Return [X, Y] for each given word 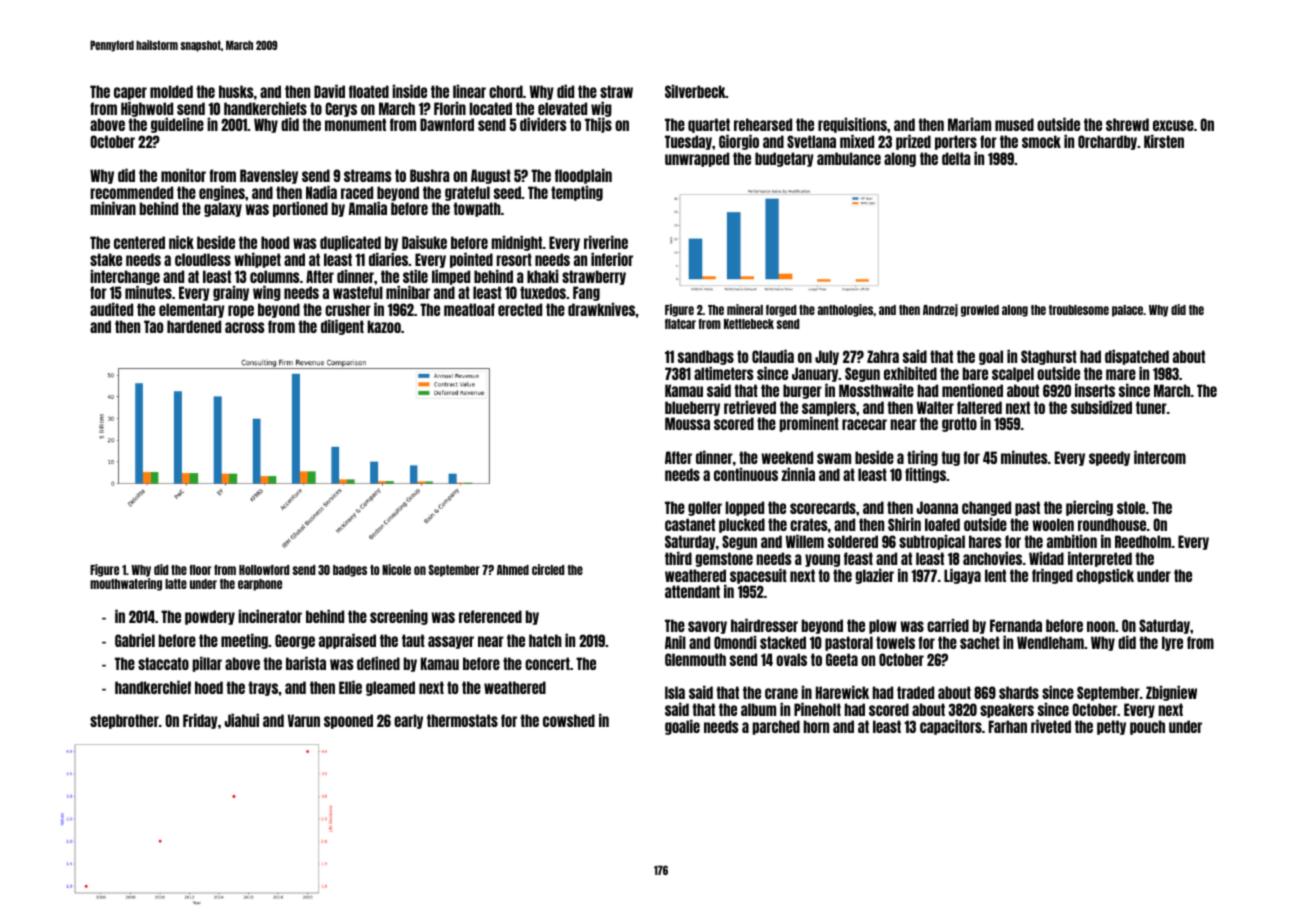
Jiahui [242, 720]
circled [548, 569]
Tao [153, 326]
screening [399, 617]
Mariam [969, 124]
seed [507, 192]
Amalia [367, 208]
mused [1014, 124]
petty [1111, 727]
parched [776, 727]
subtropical [932, 542]
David [329, 91]
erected [520, 309]
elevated [562, 108]
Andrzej [940, 310]
